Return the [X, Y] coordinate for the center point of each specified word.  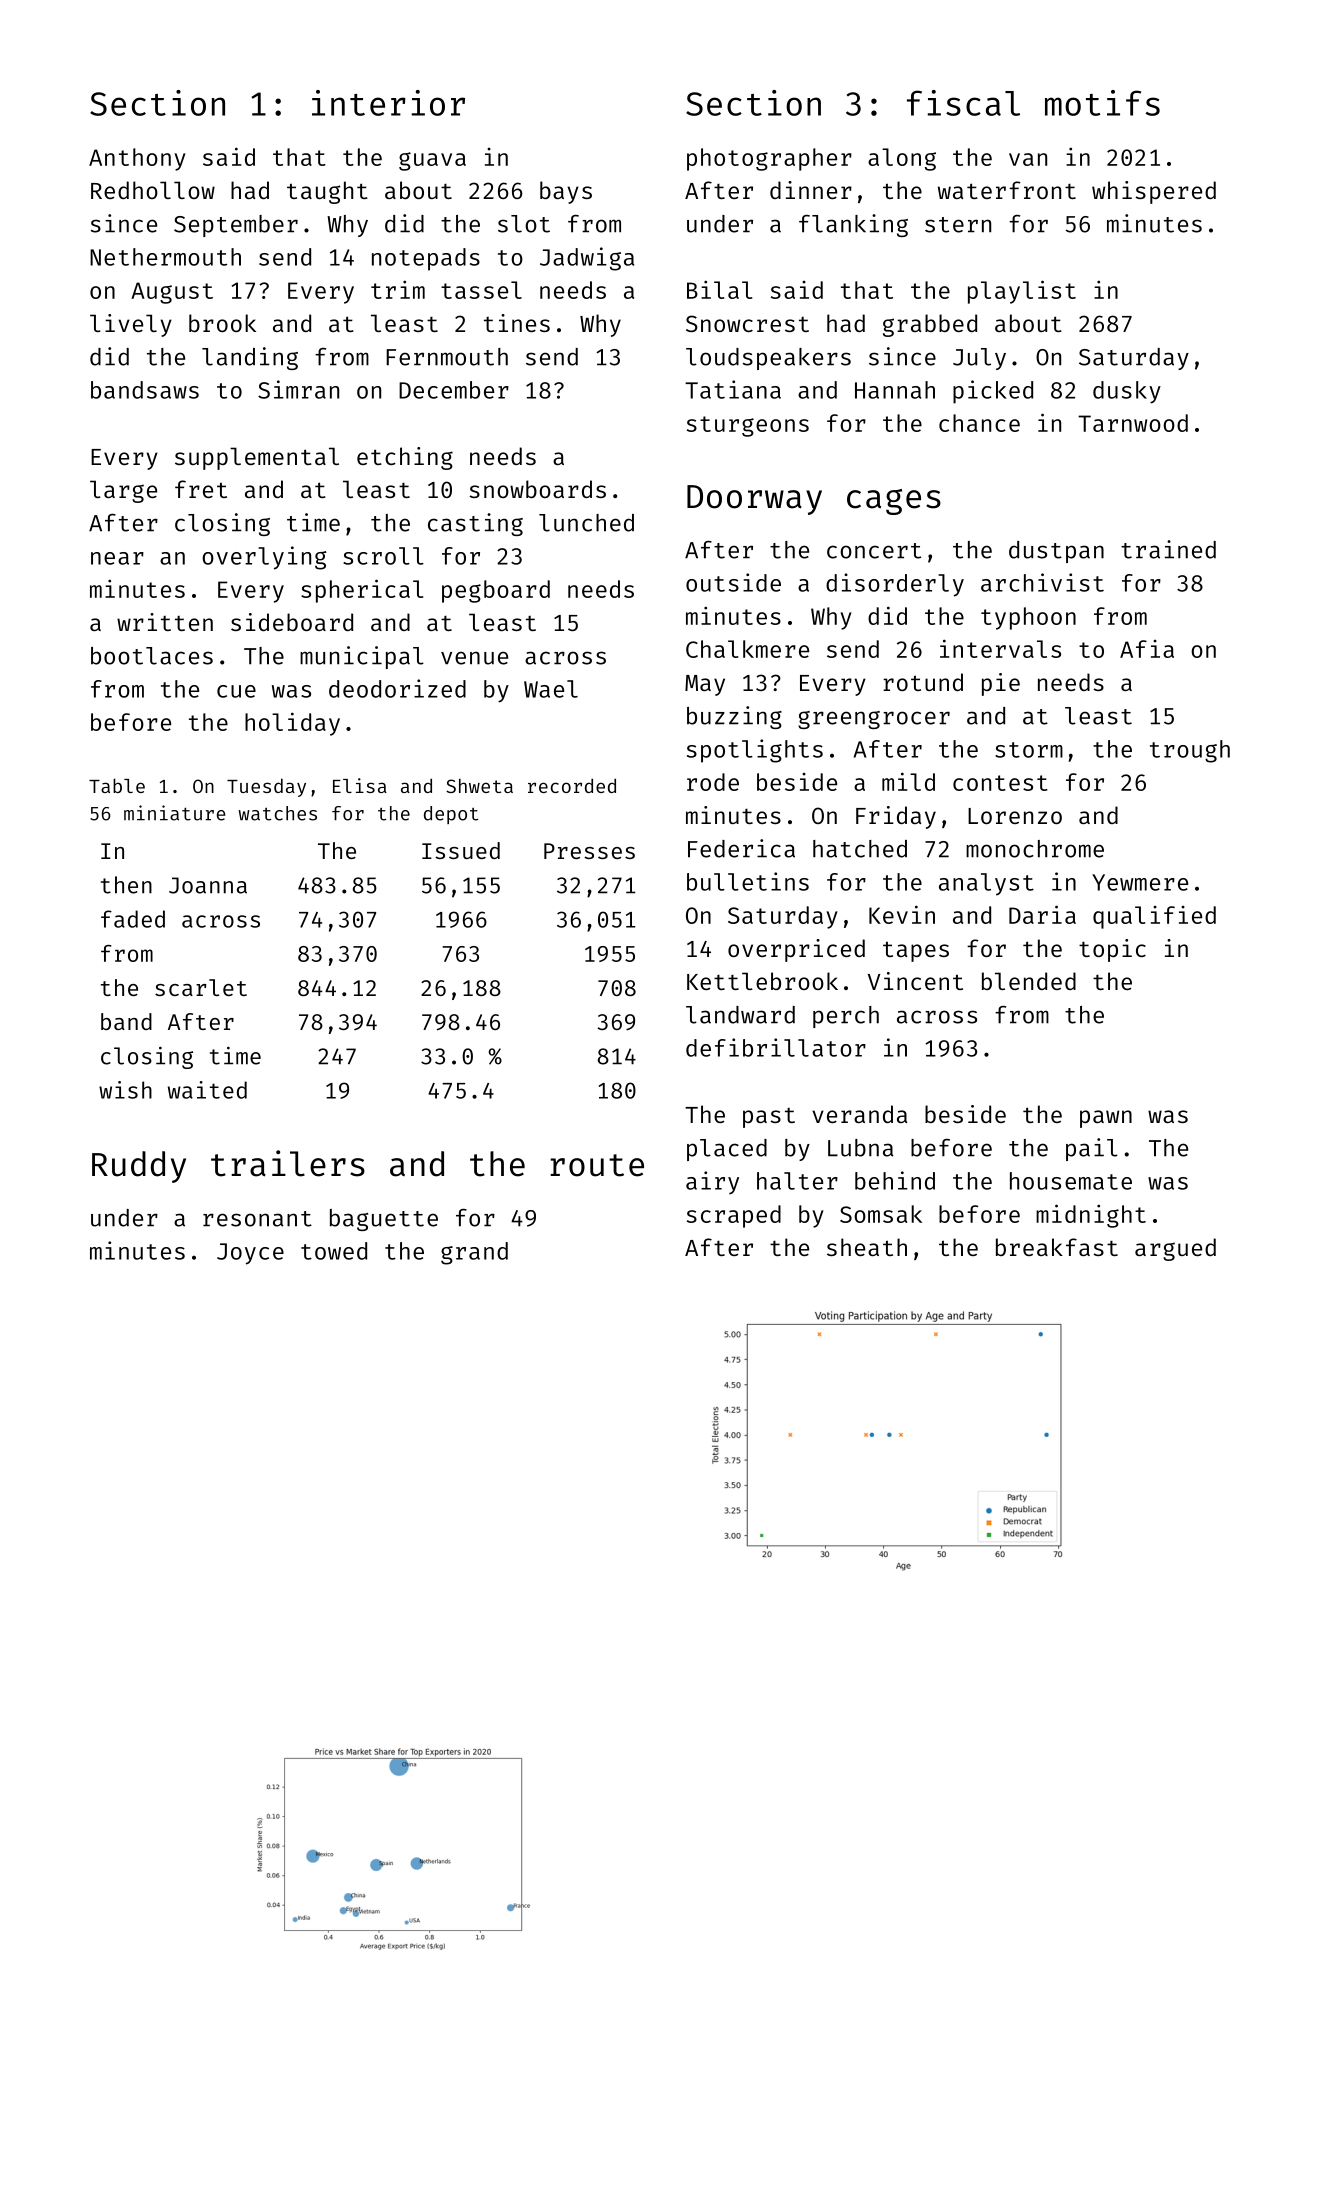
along [902, 159]
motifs [1102, 103]
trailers [288, 1163]
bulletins [748, 881]
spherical [362, 591]
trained [1168, 549]
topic [1112, 950]
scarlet [201, 987]
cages [894, 502]
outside [733, 582]
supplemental [257, 458]
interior [388, 103]
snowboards [537, 489]
